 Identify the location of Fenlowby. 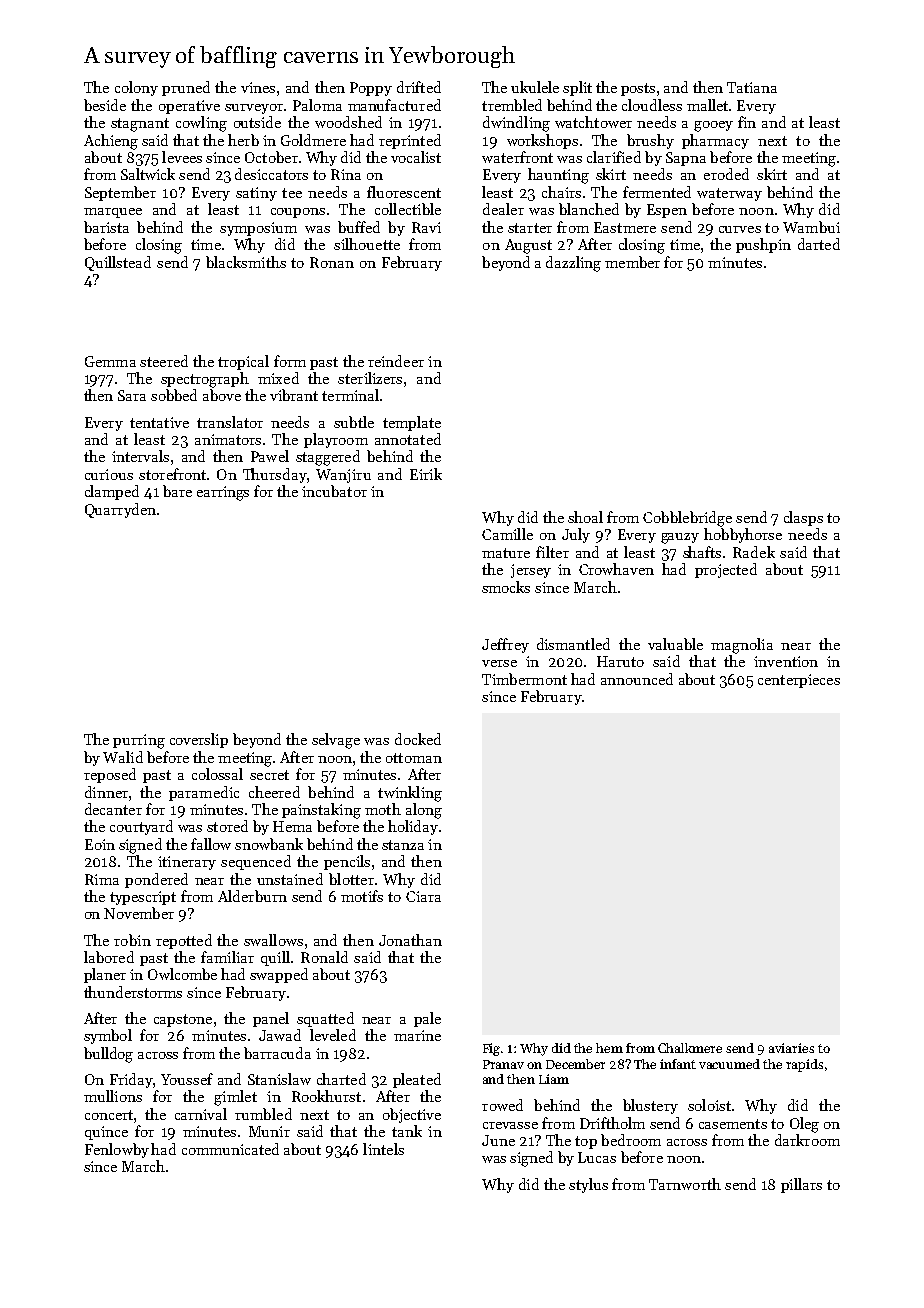
(117, 1150).
